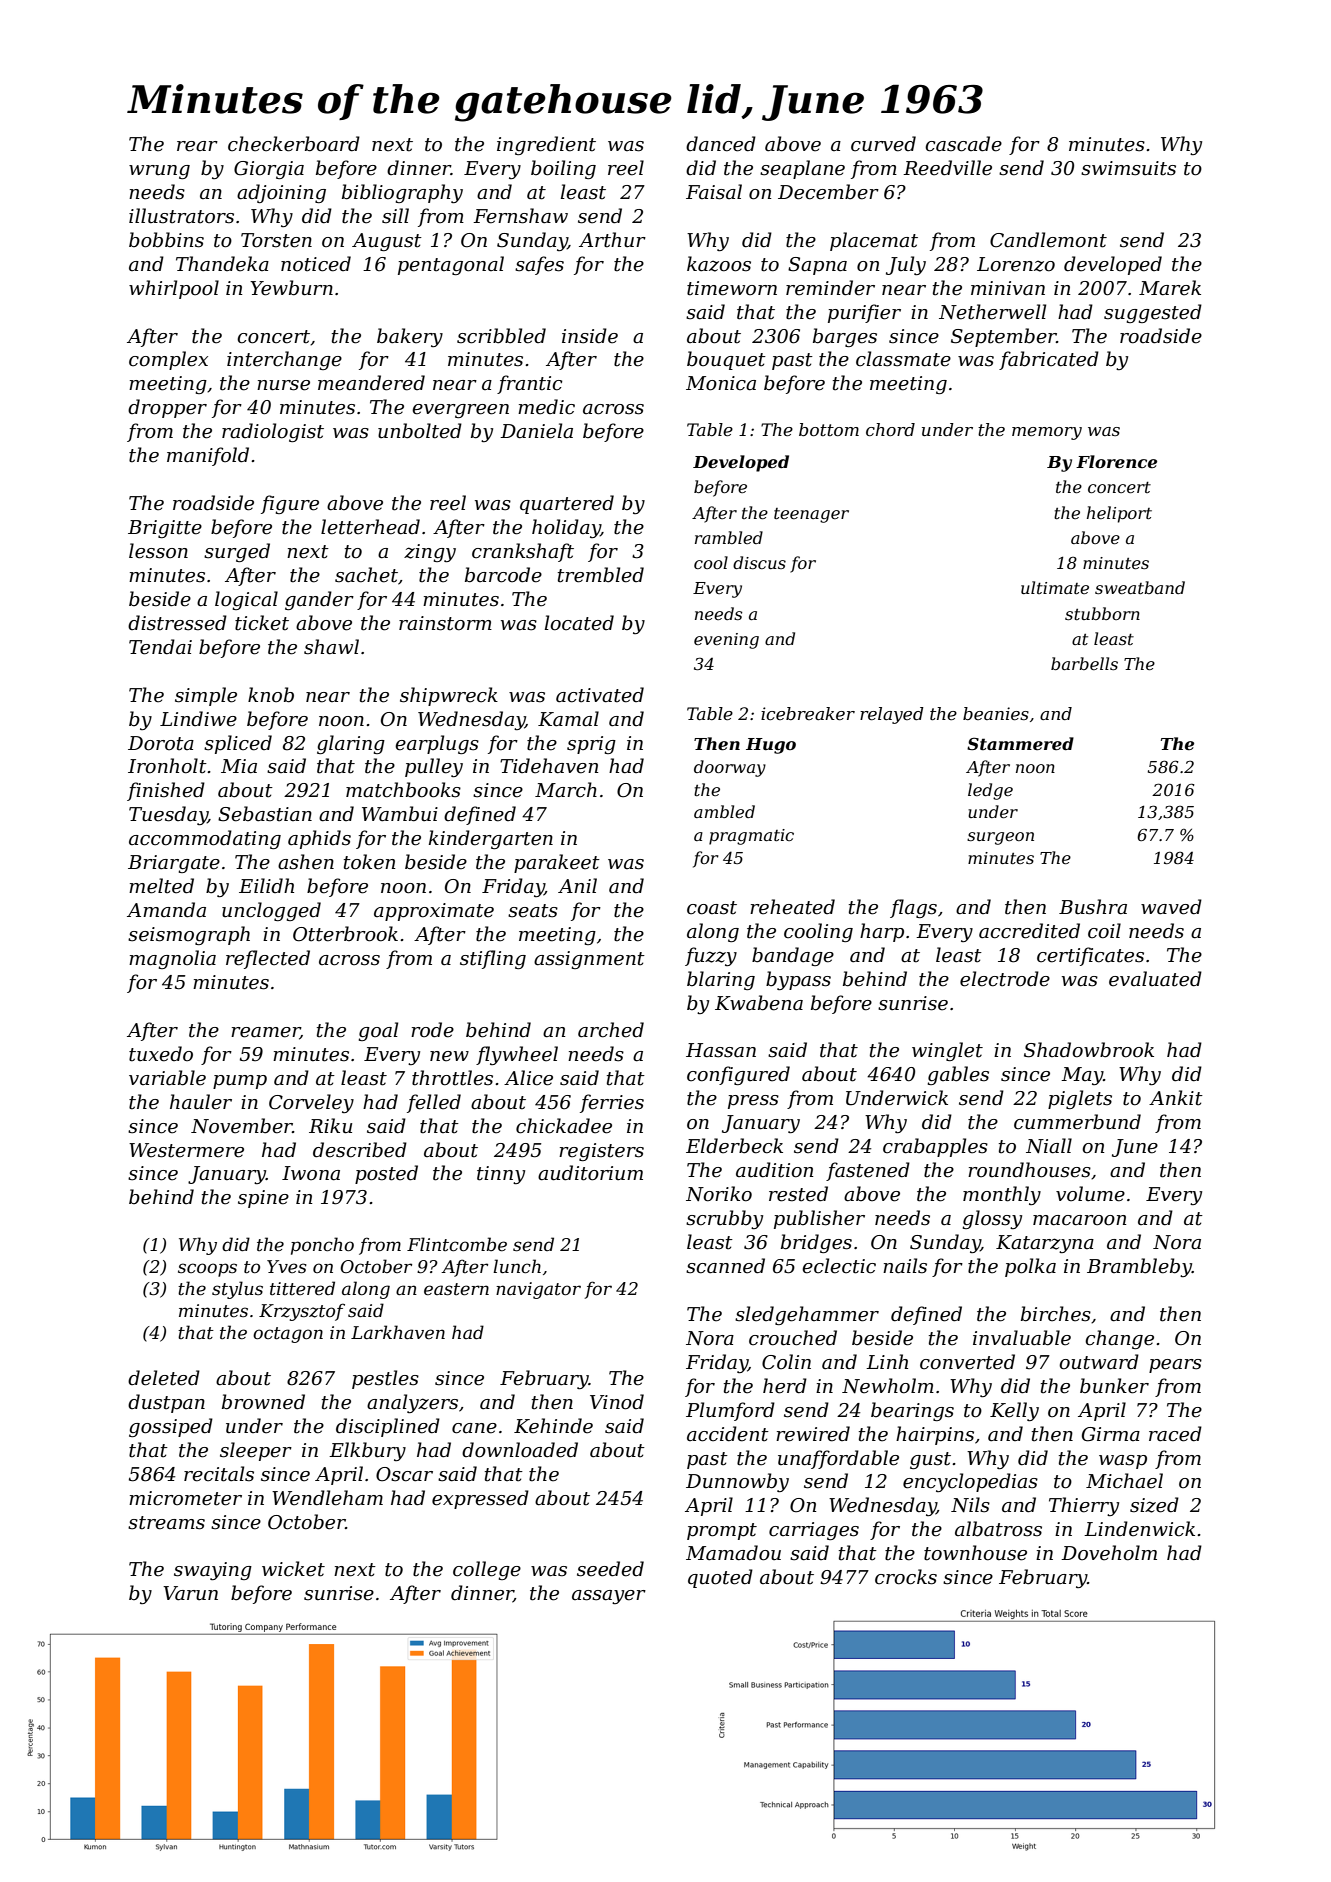 The image size is (1331, 1882). What do you see at coordinates (1055, 587) in the image?
I see `ultimate` at bounding box center [1055, 587].
